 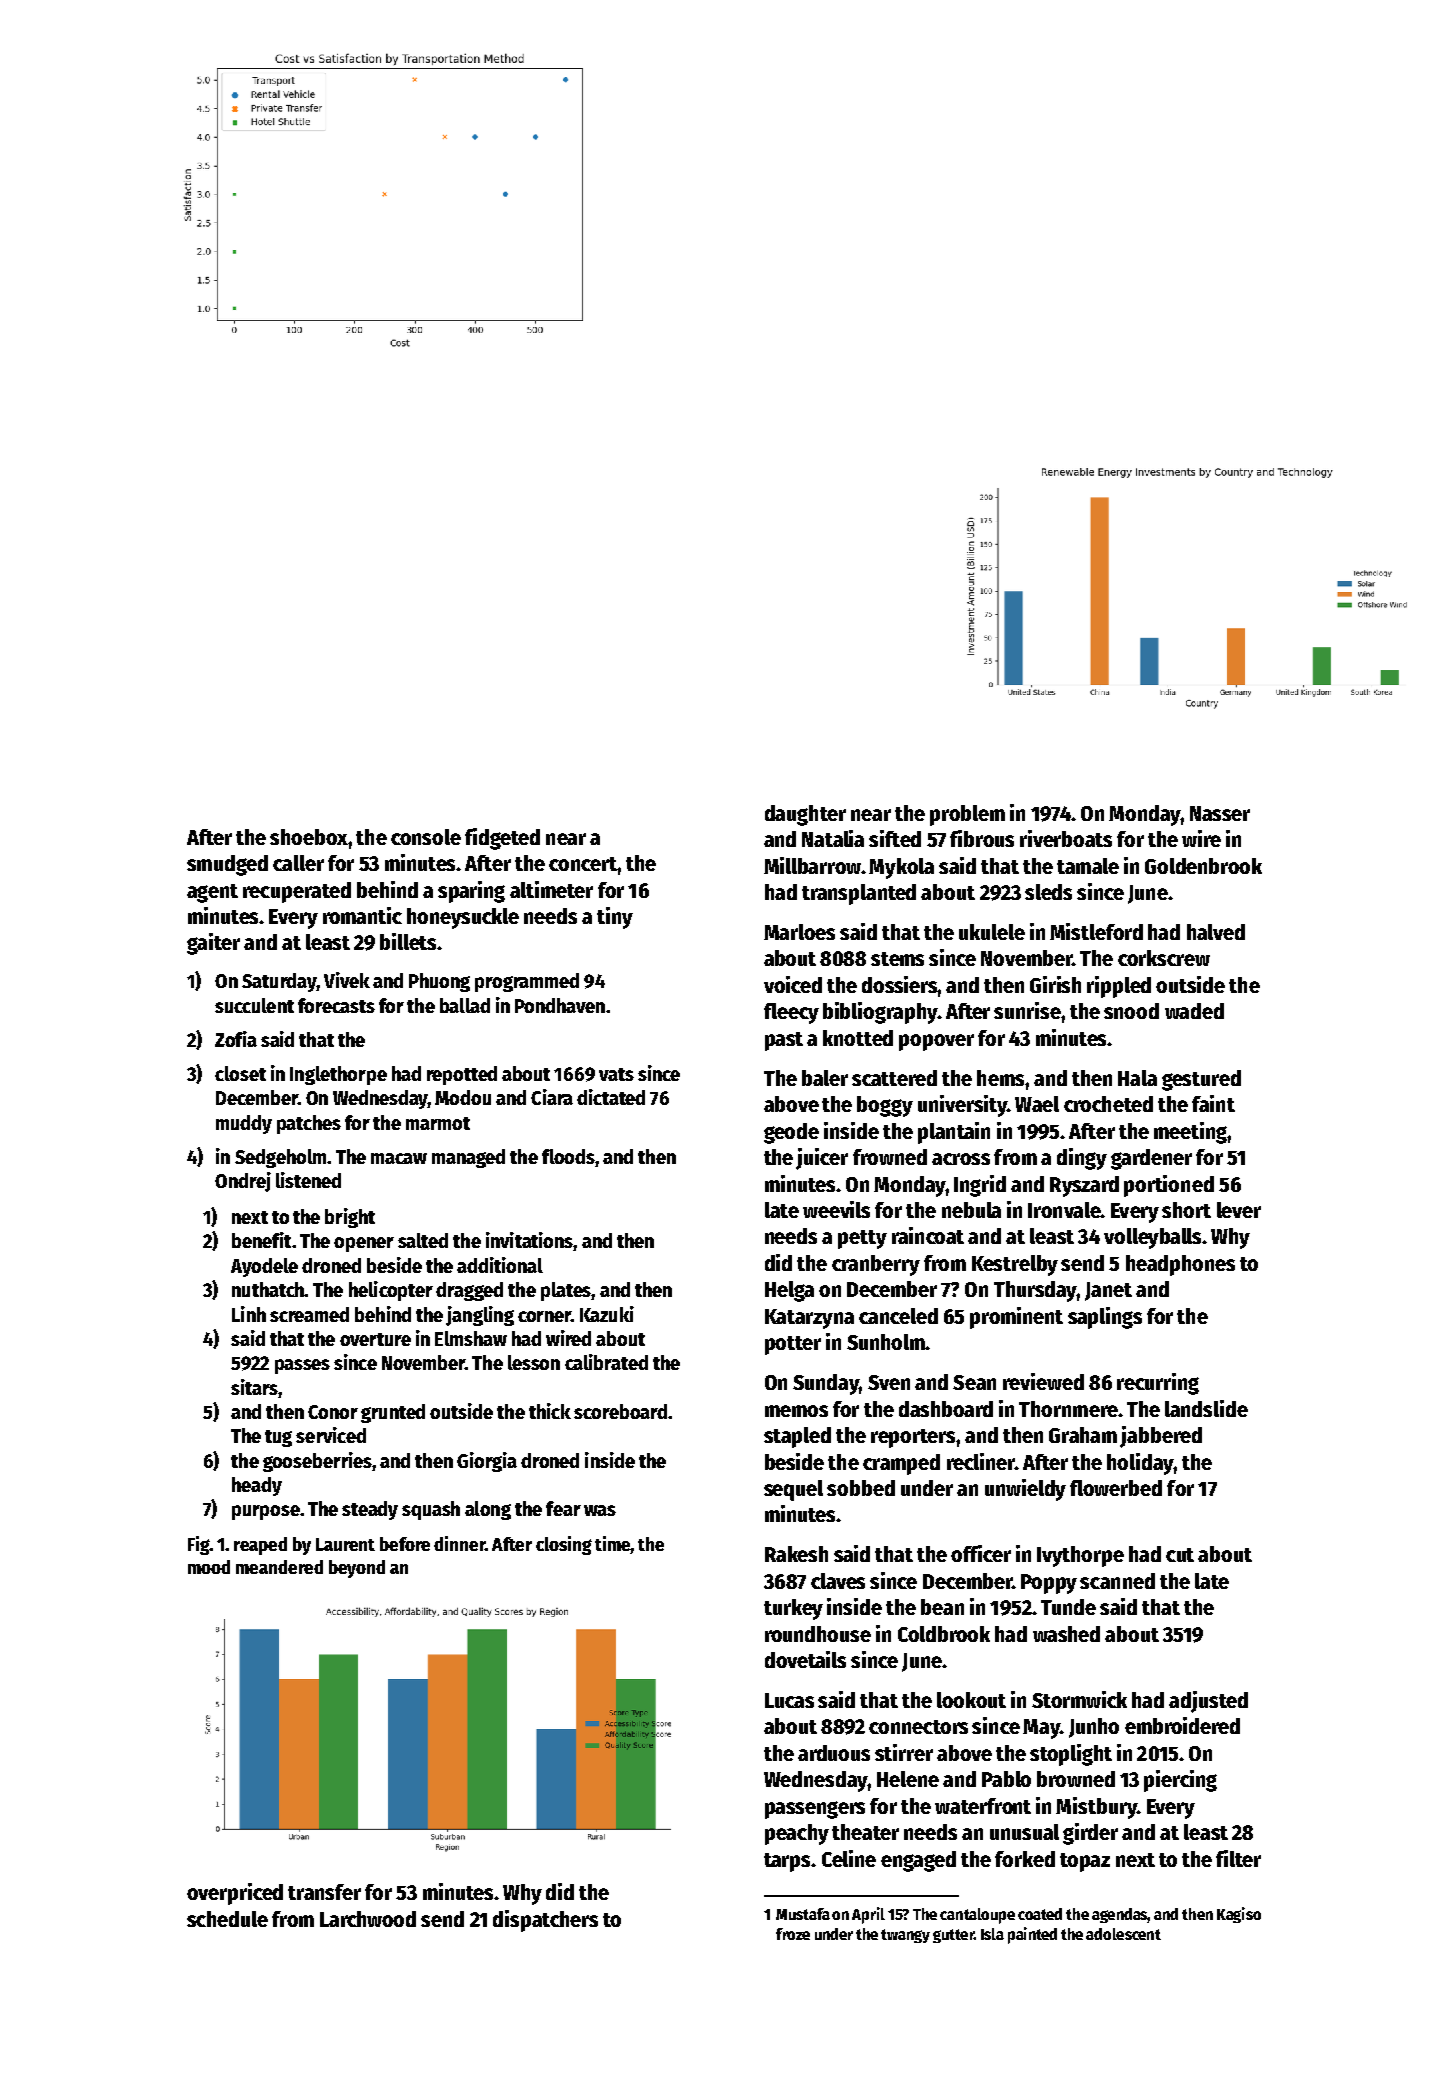 What do you see at coordinates (1080, 1556) in the screenshot?
I see `Ivythorpe` at bounding box center [1080, 1556].
